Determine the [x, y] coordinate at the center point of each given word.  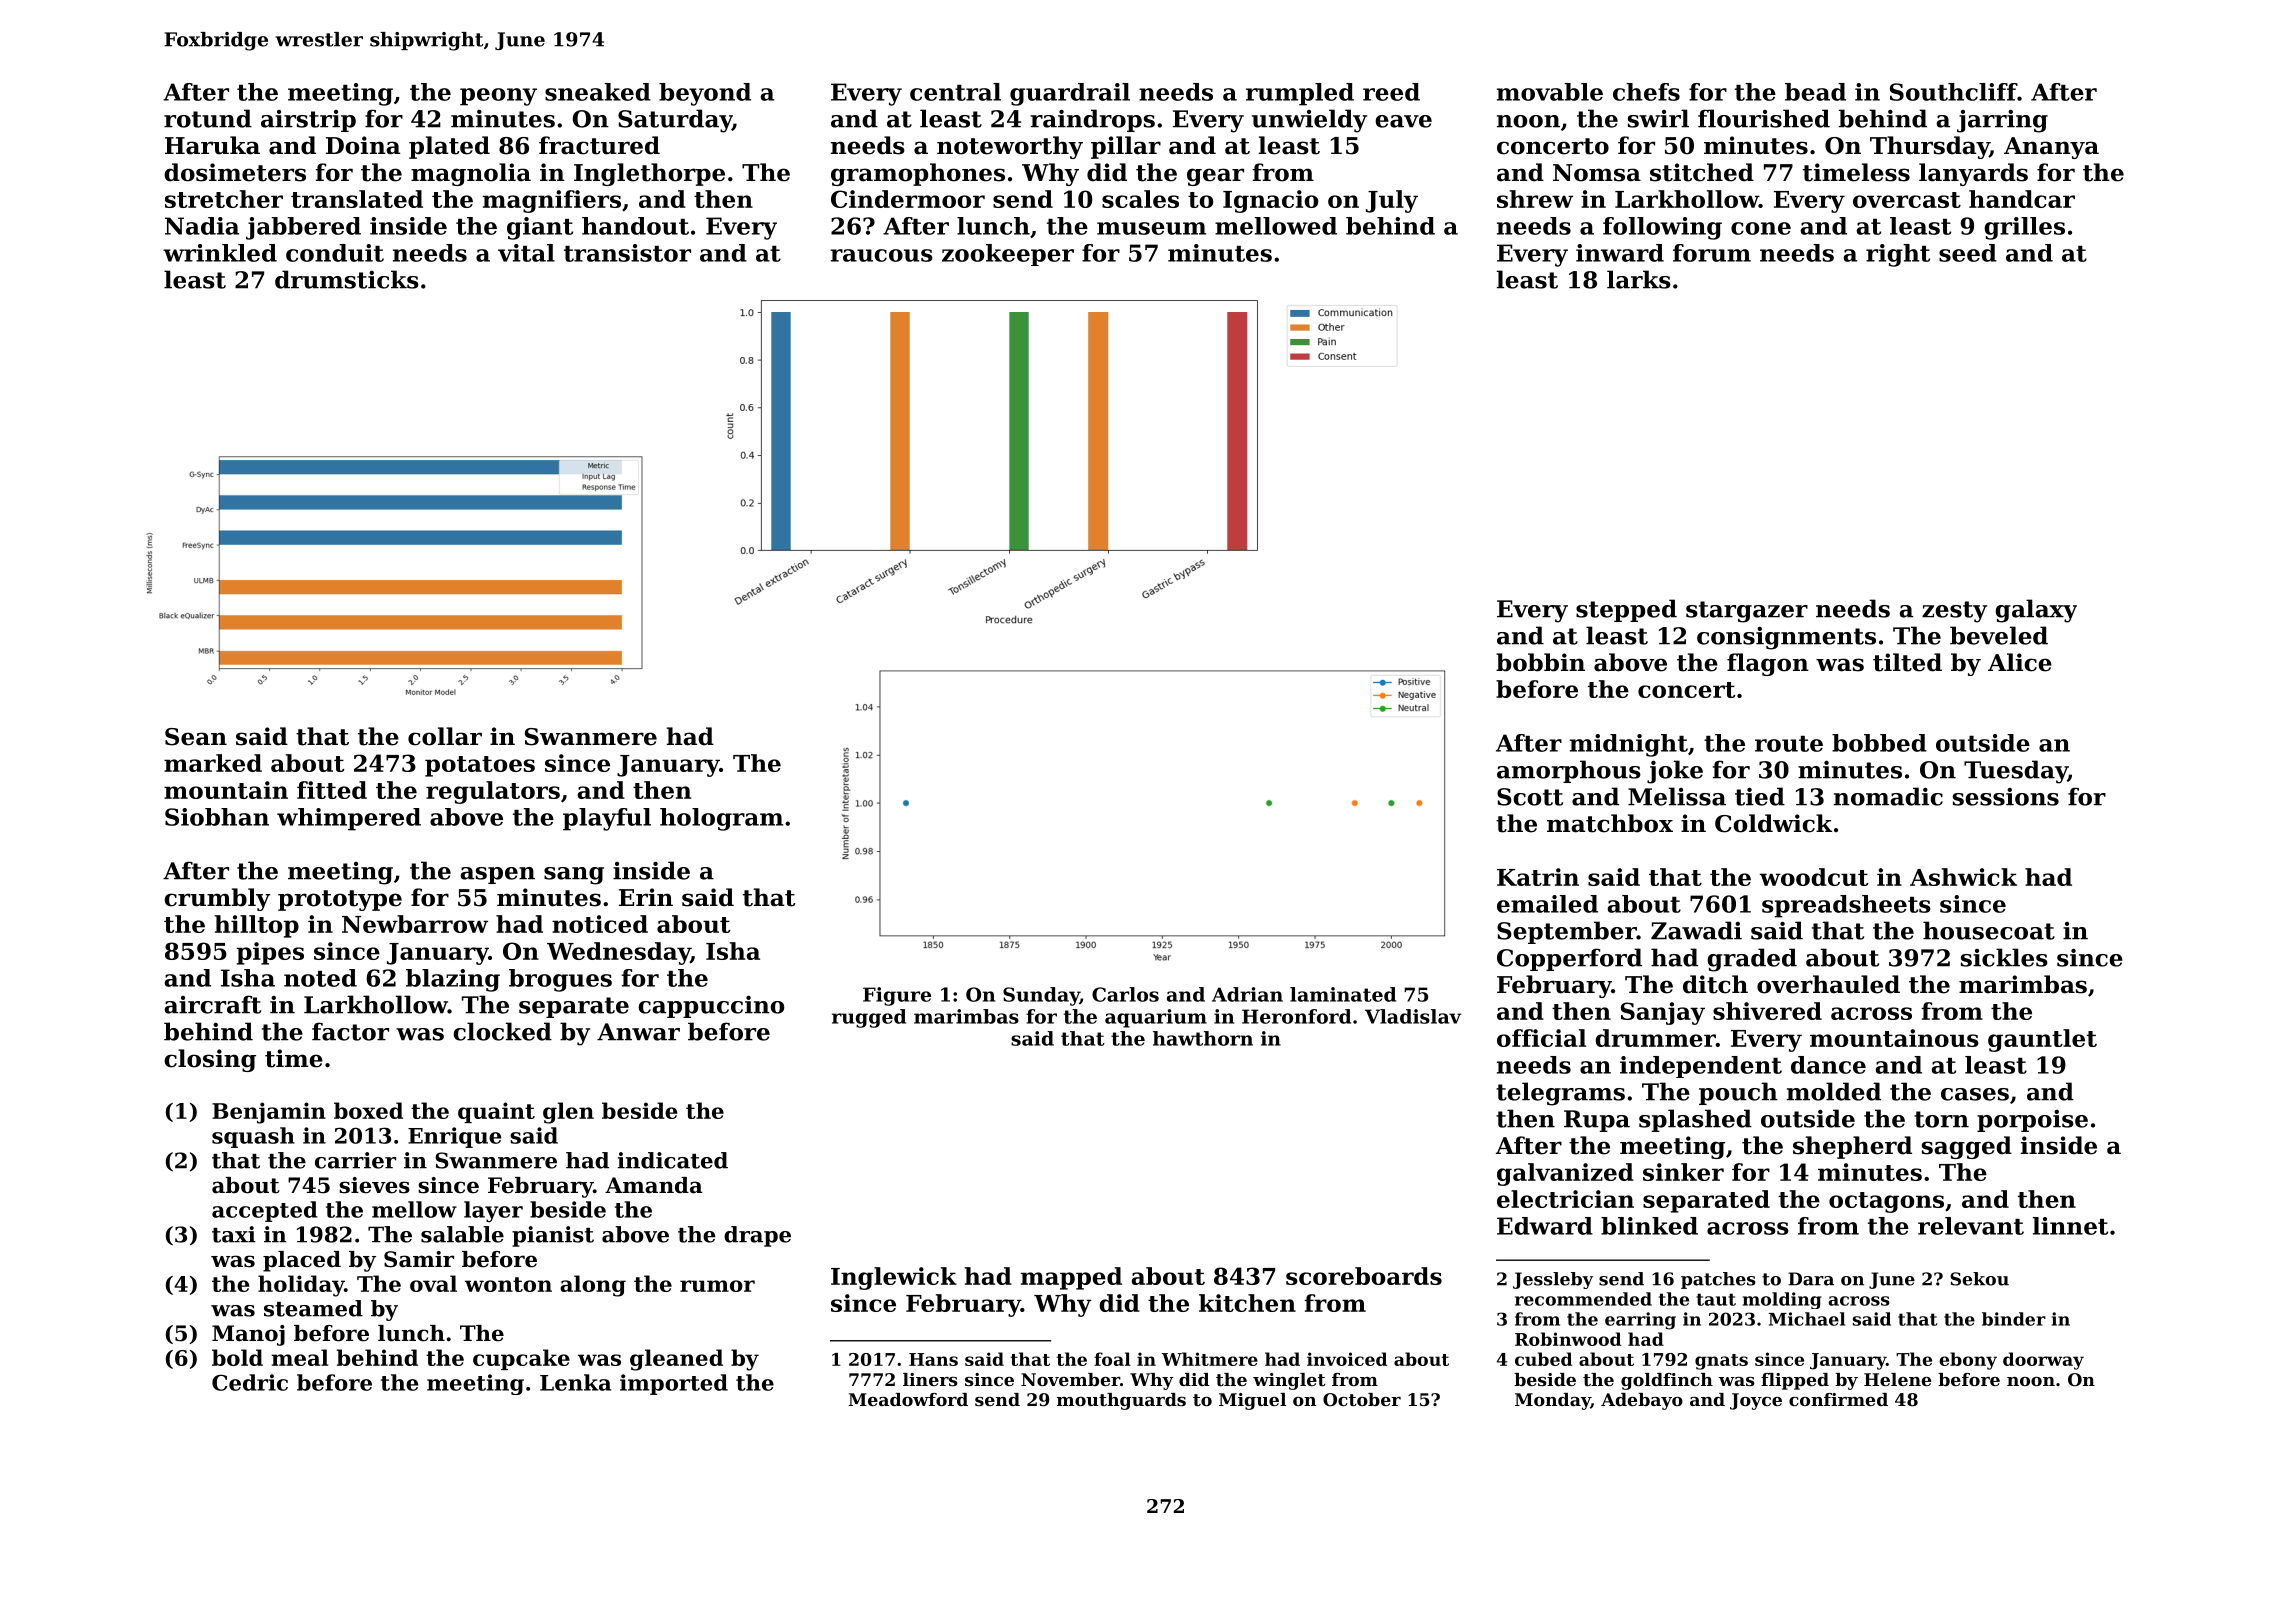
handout [635, 226]
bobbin [1540, 662]
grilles [2024, 228]
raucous [881, 255]
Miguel [1252, 1401]
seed [1968, 253]
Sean [196, 737]
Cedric [250, 1382]
